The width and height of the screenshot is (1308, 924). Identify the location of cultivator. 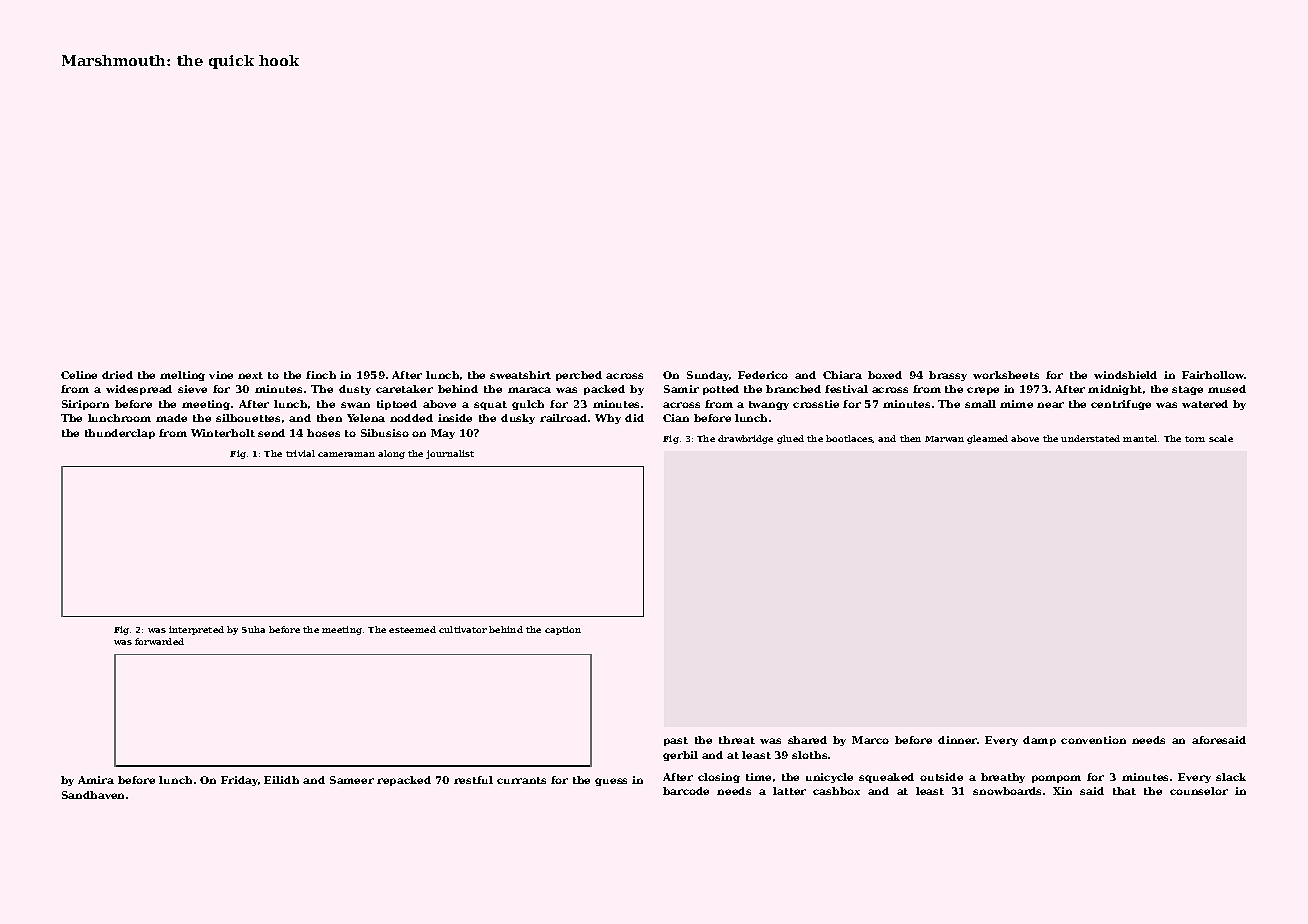
(463, 629).
